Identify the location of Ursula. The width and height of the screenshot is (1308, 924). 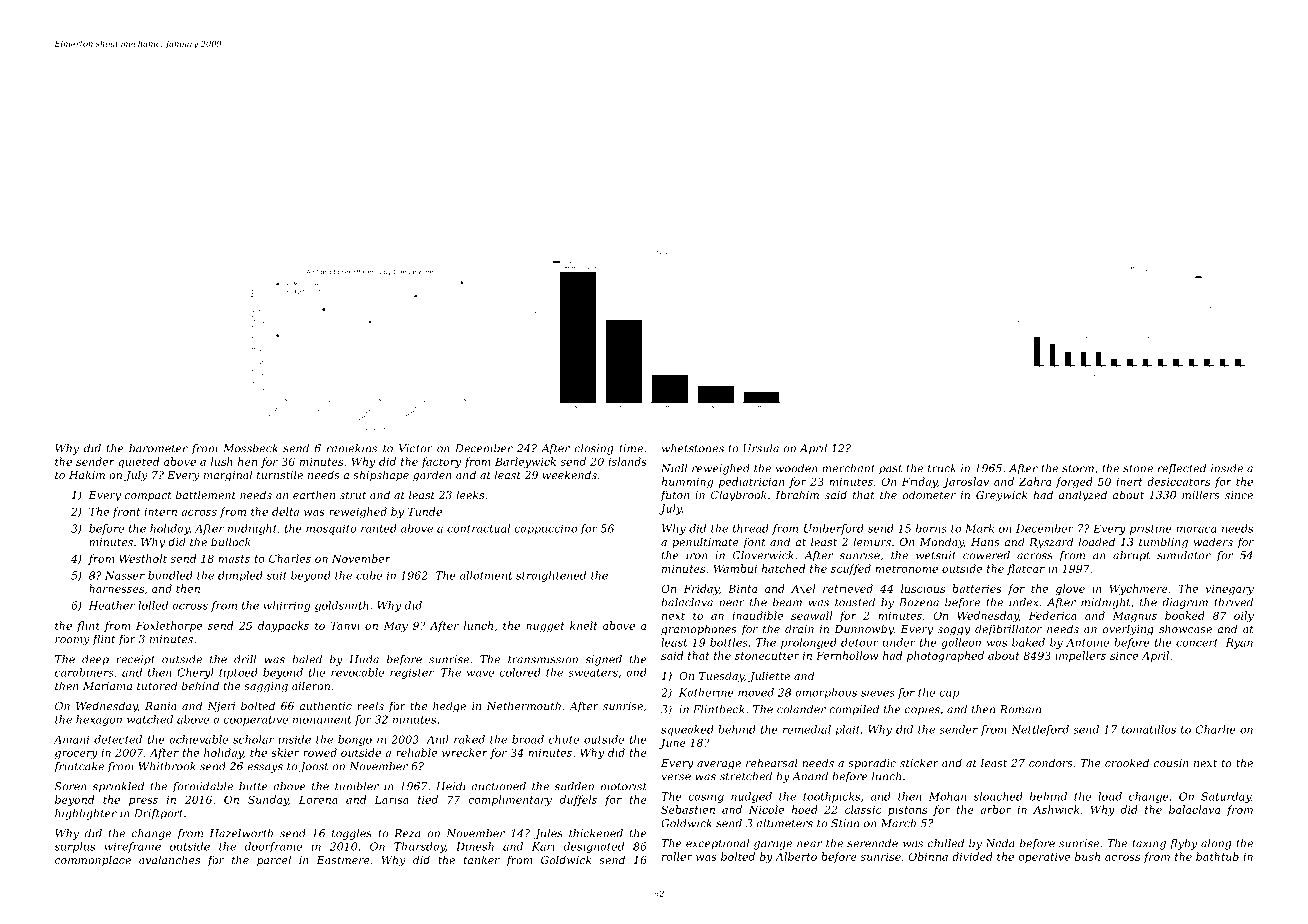
(761, 448).
